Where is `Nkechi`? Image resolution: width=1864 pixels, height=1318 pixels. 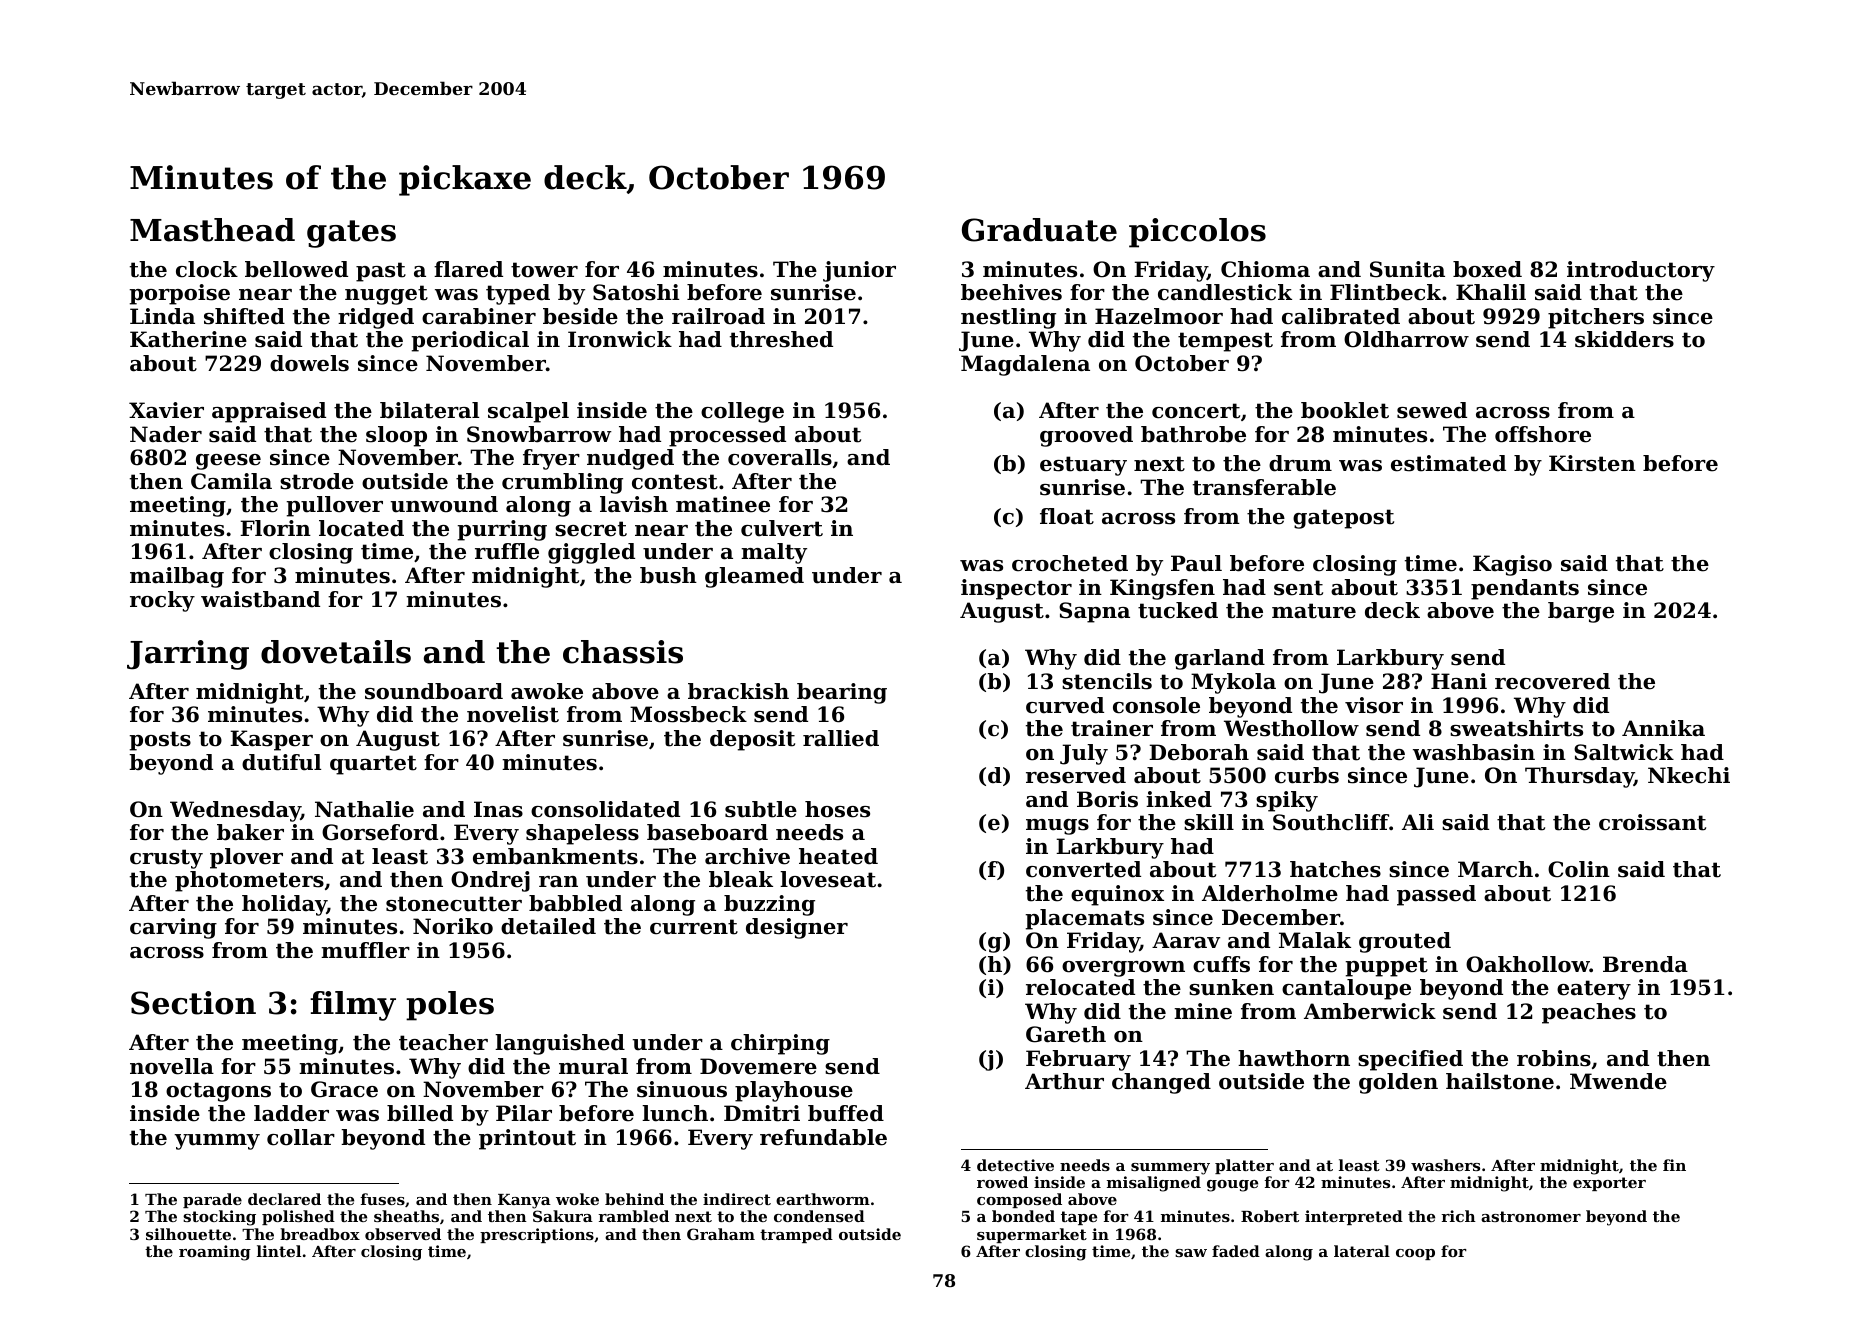
Nkechi is located at coordinates (1689, 775).
